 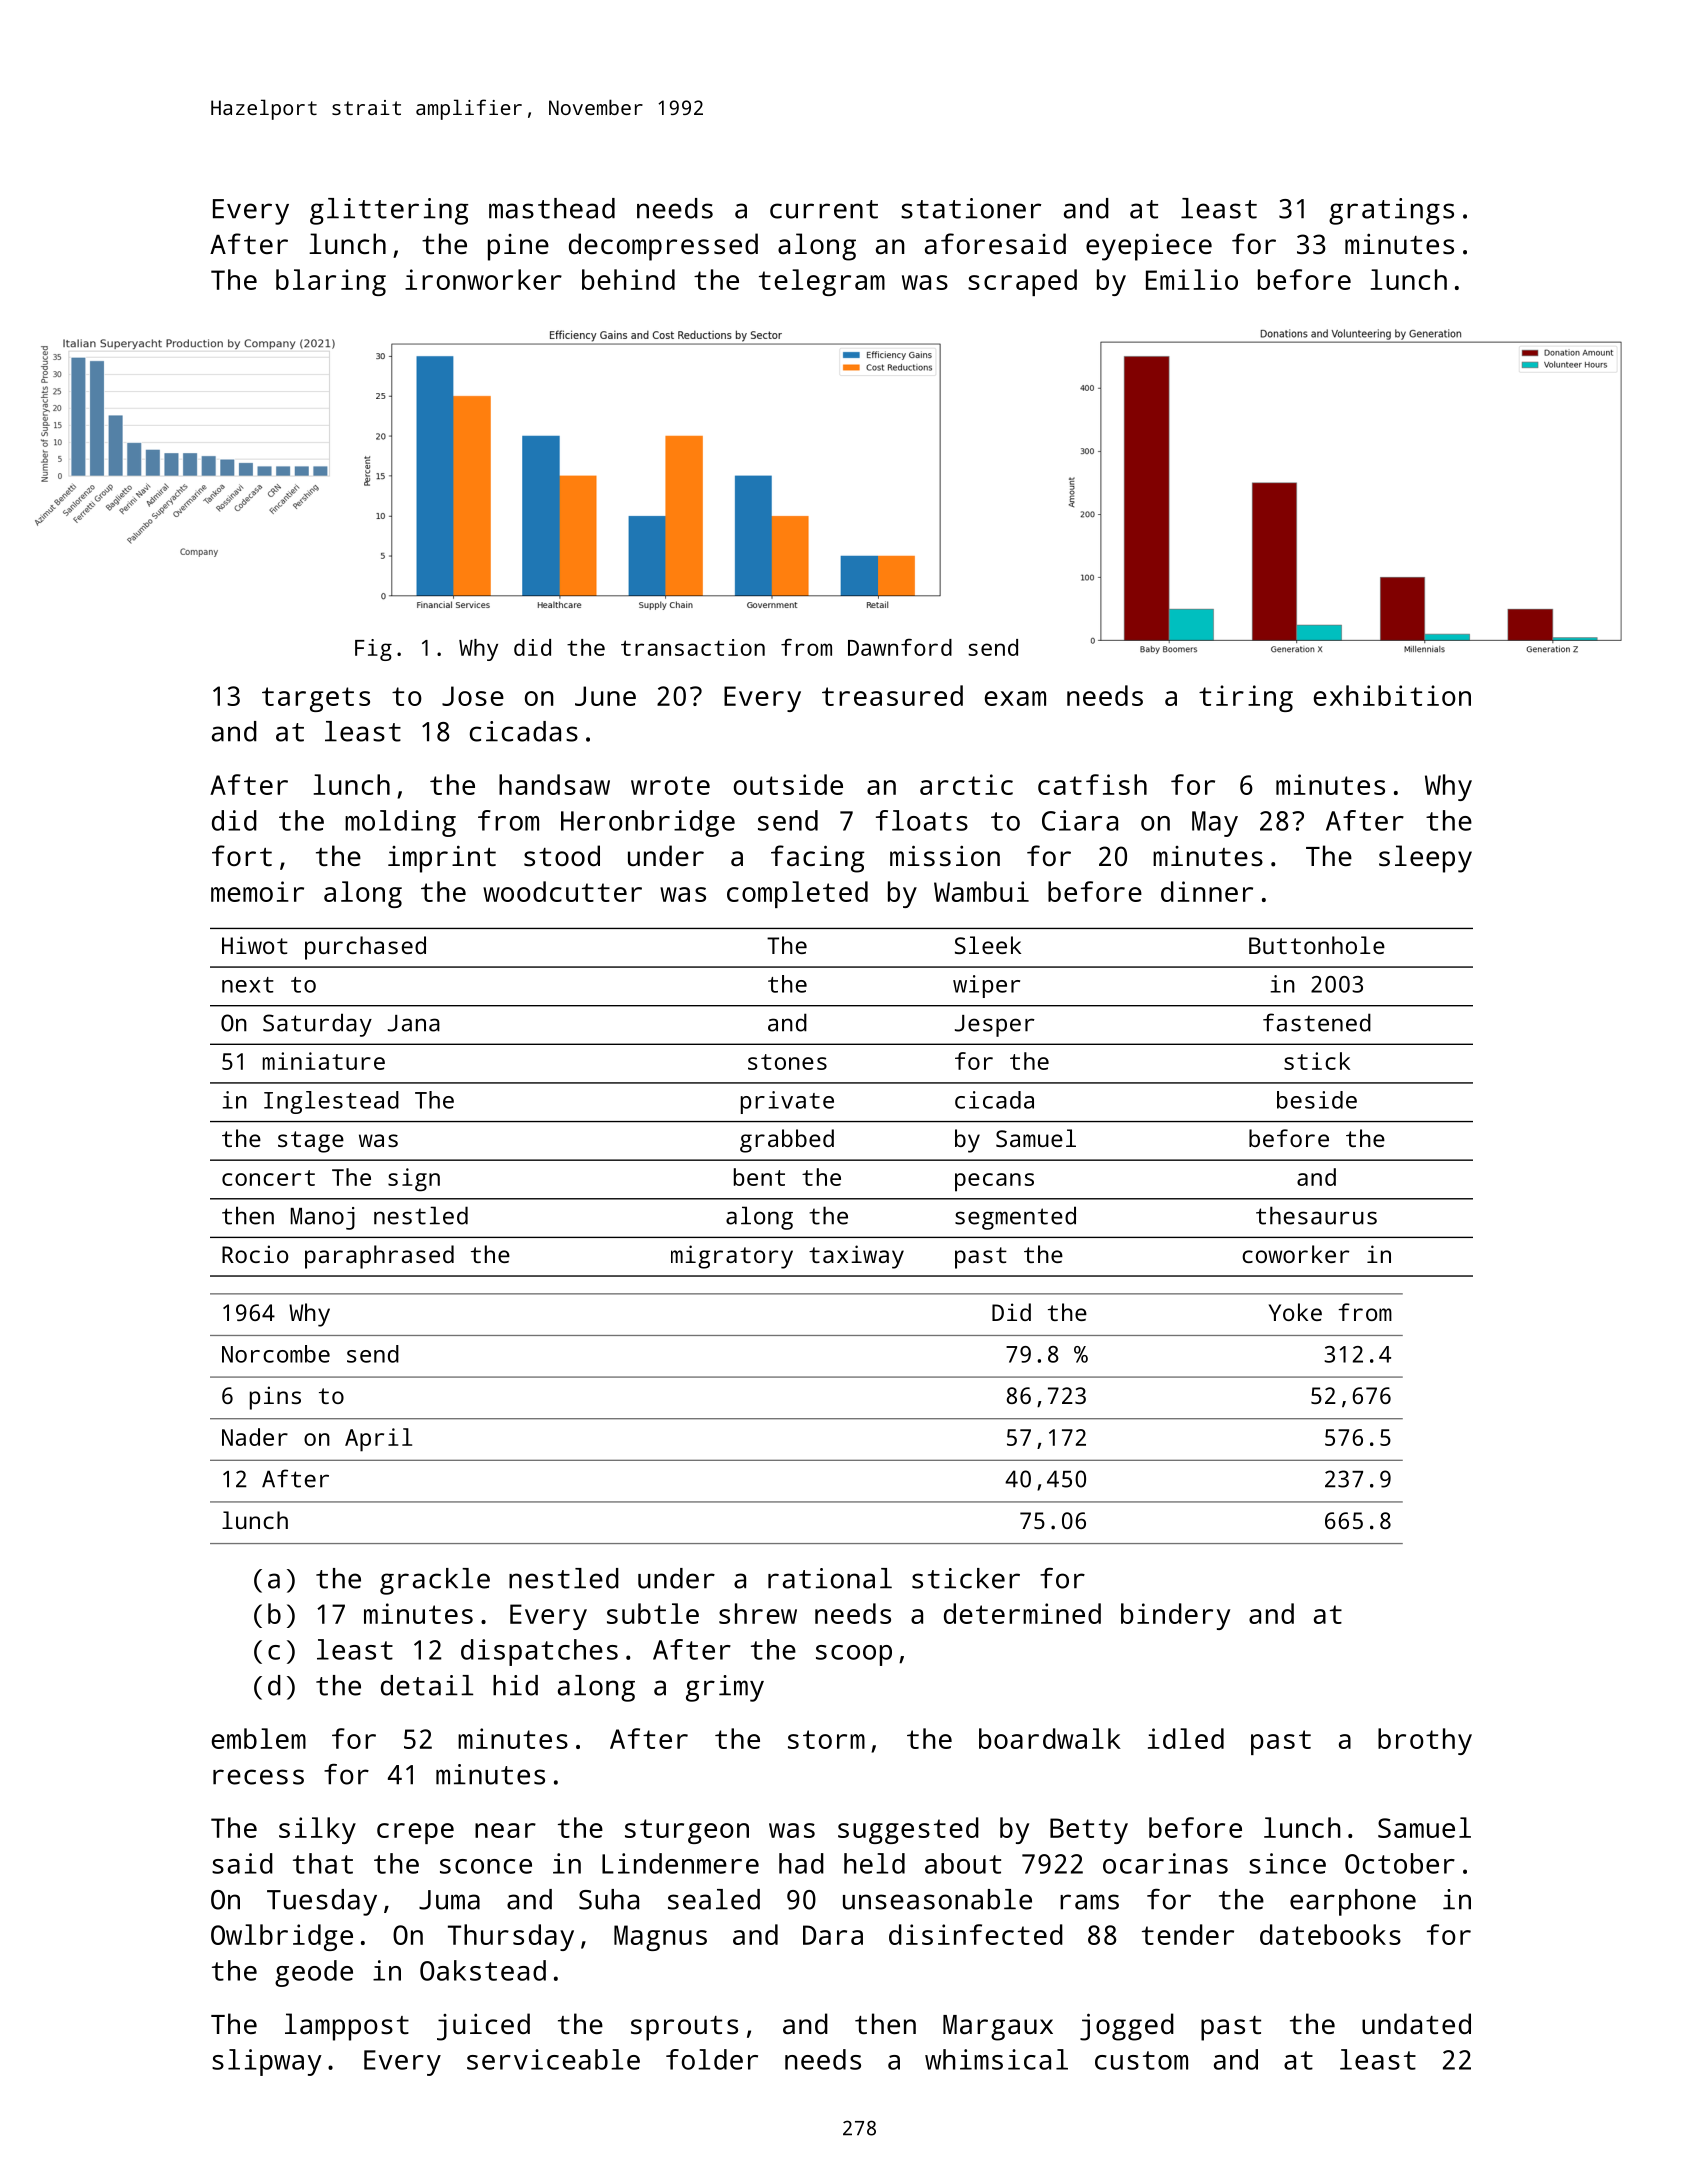 What do you see at coordinates (473, 696) in the image?
I see `Jose` at bounding box center [473, 696].
